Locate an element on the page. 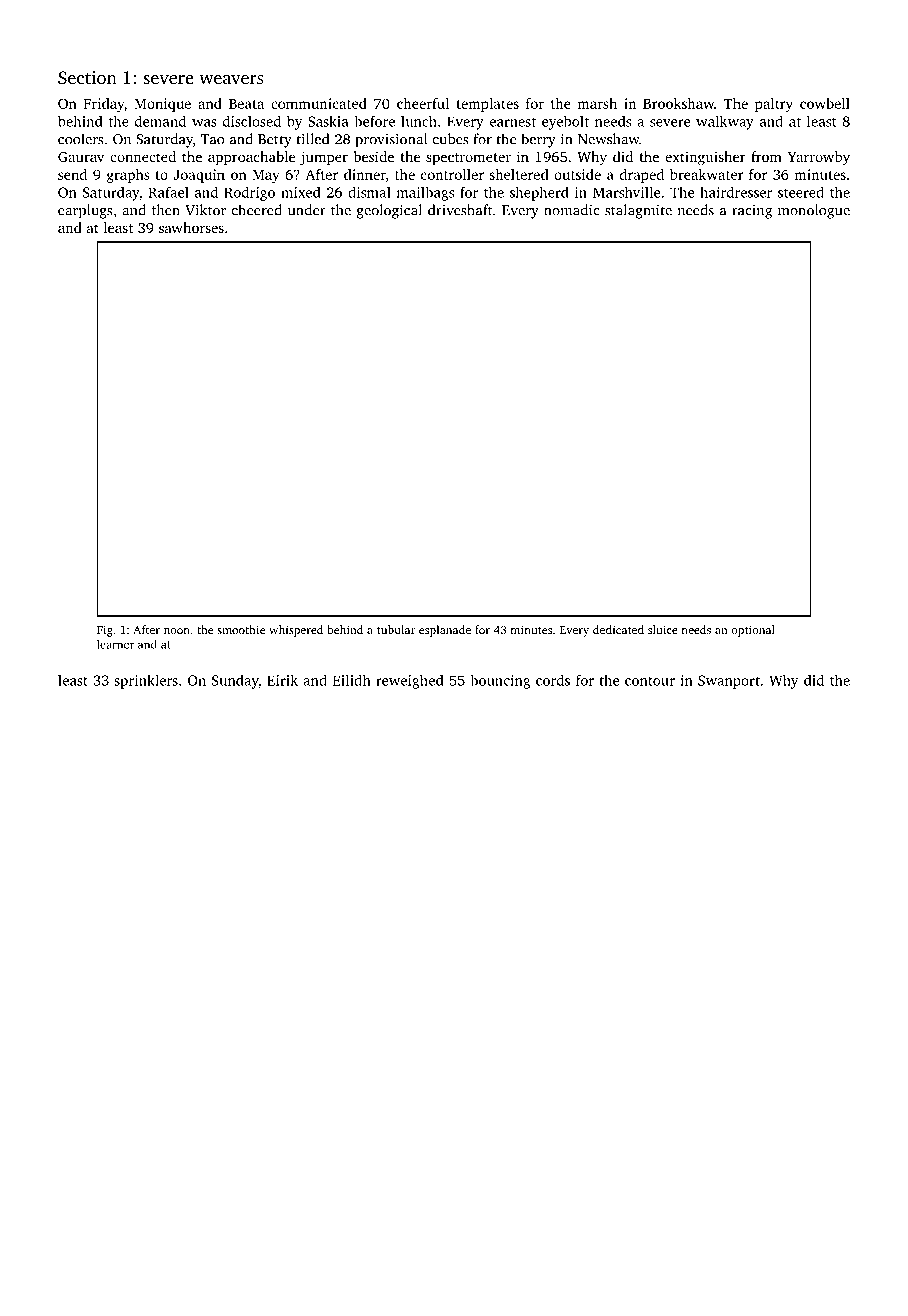 This image has height=1316, width=908. sprinklers is located at coordinates (146, 682).
